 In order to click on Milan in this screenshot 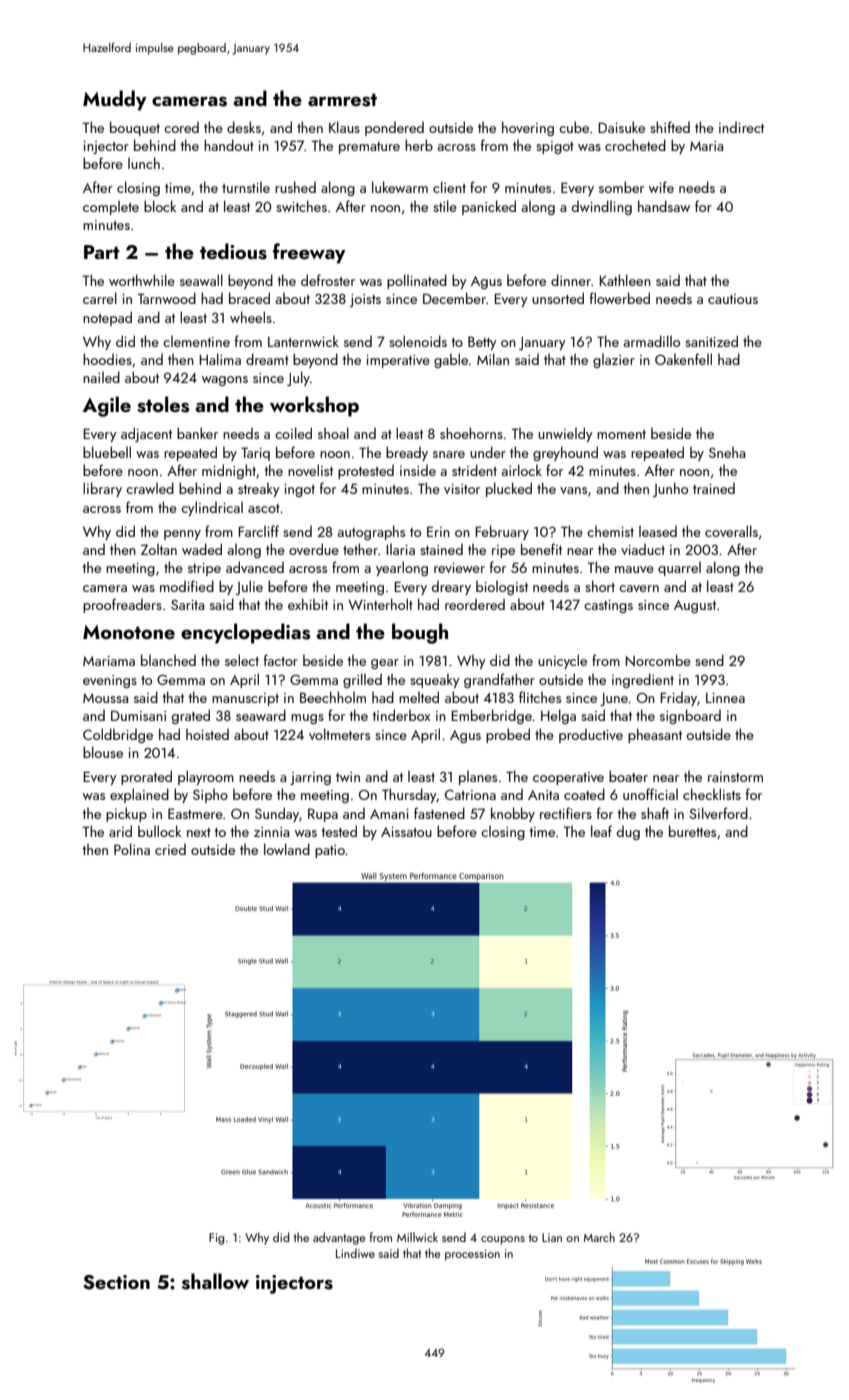, I will do `click(493, 359)`.
